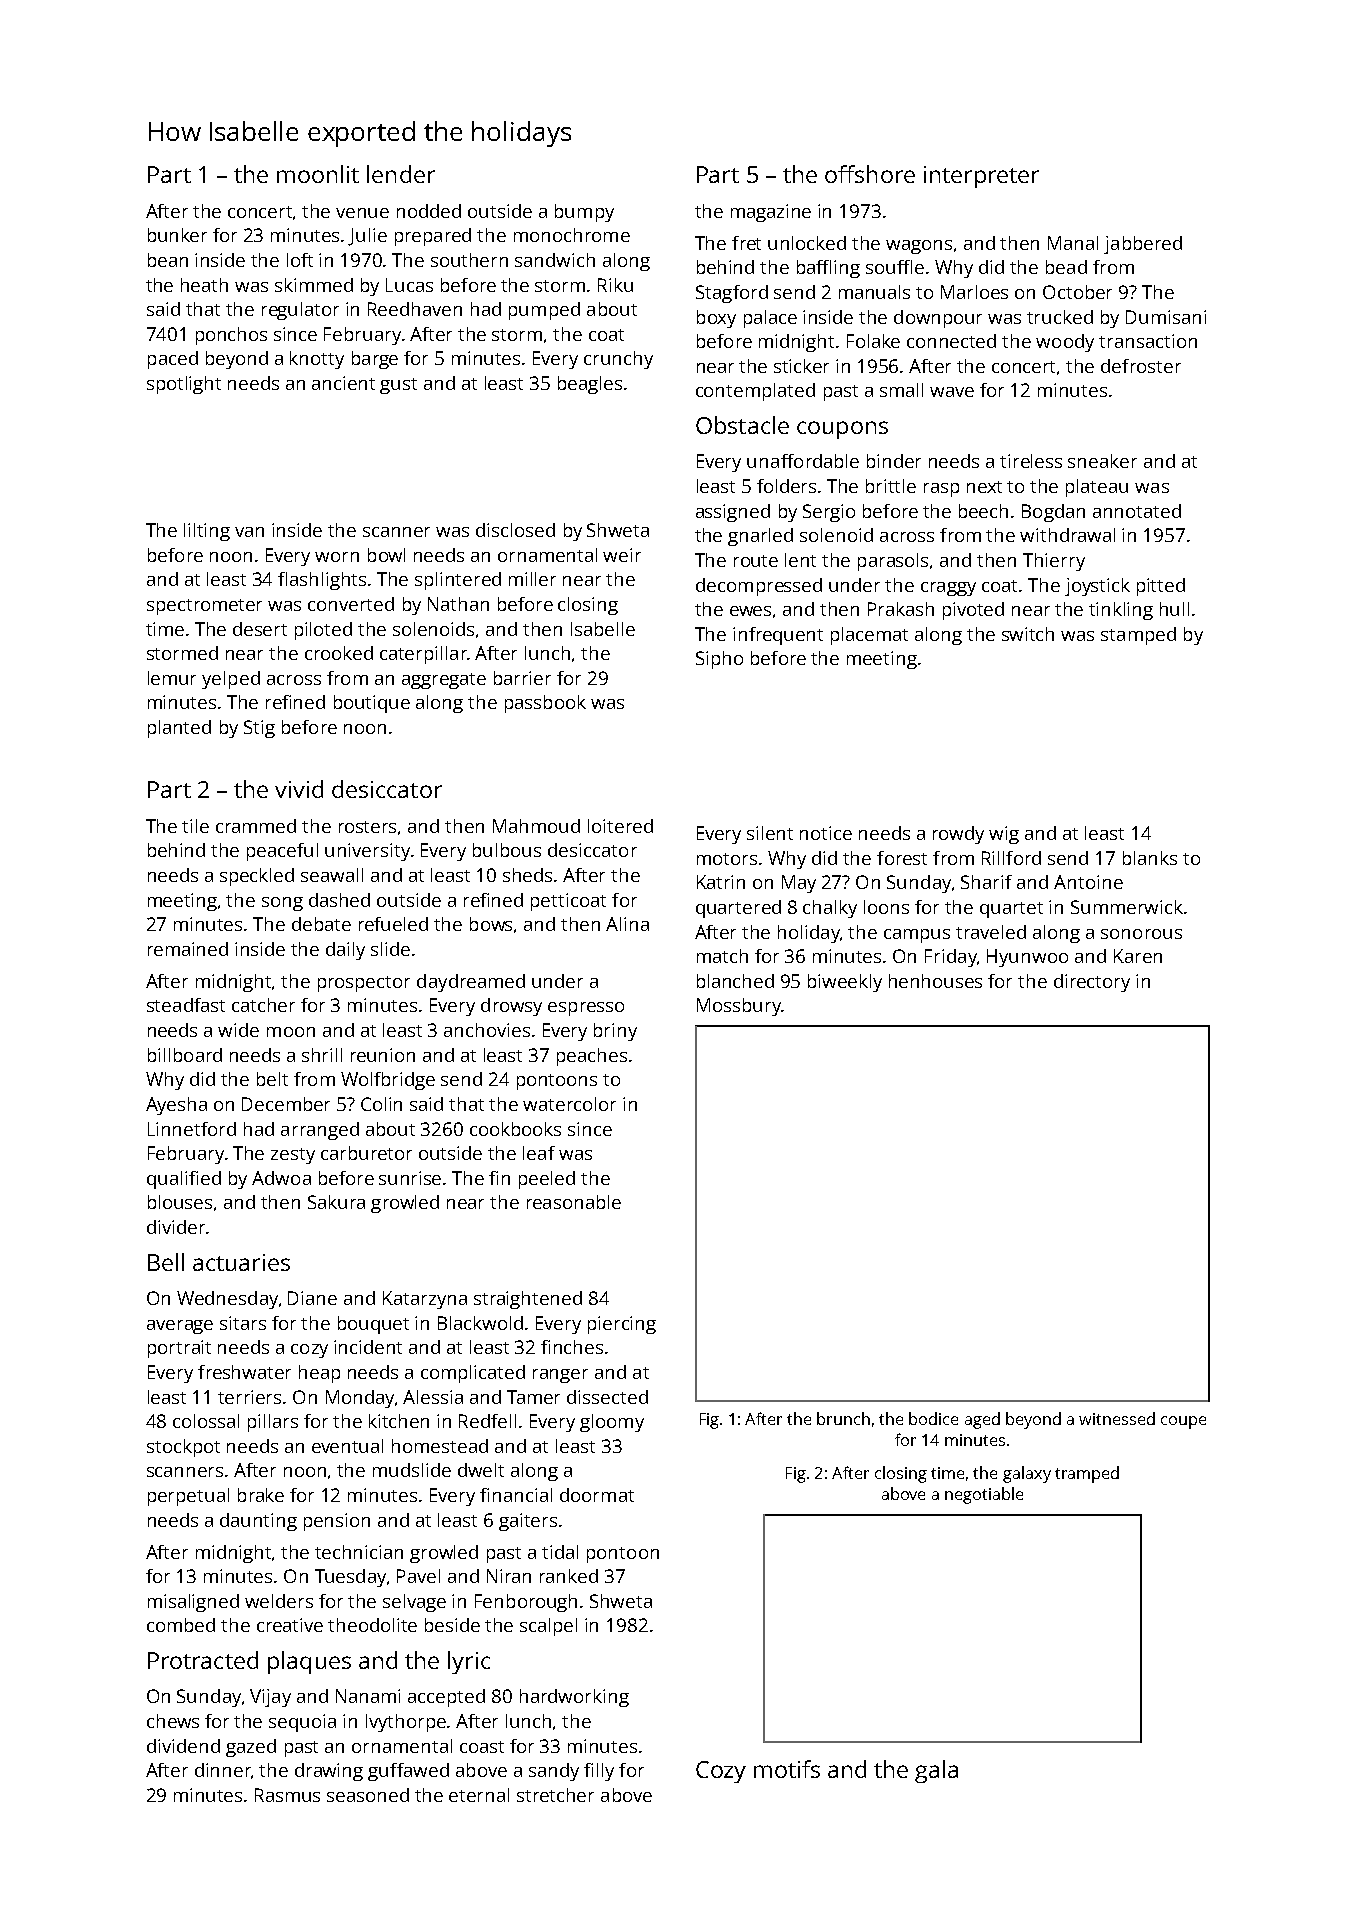 The width and height of the image is (1356, 1918). I want to click on tile, so click(195, 826).
